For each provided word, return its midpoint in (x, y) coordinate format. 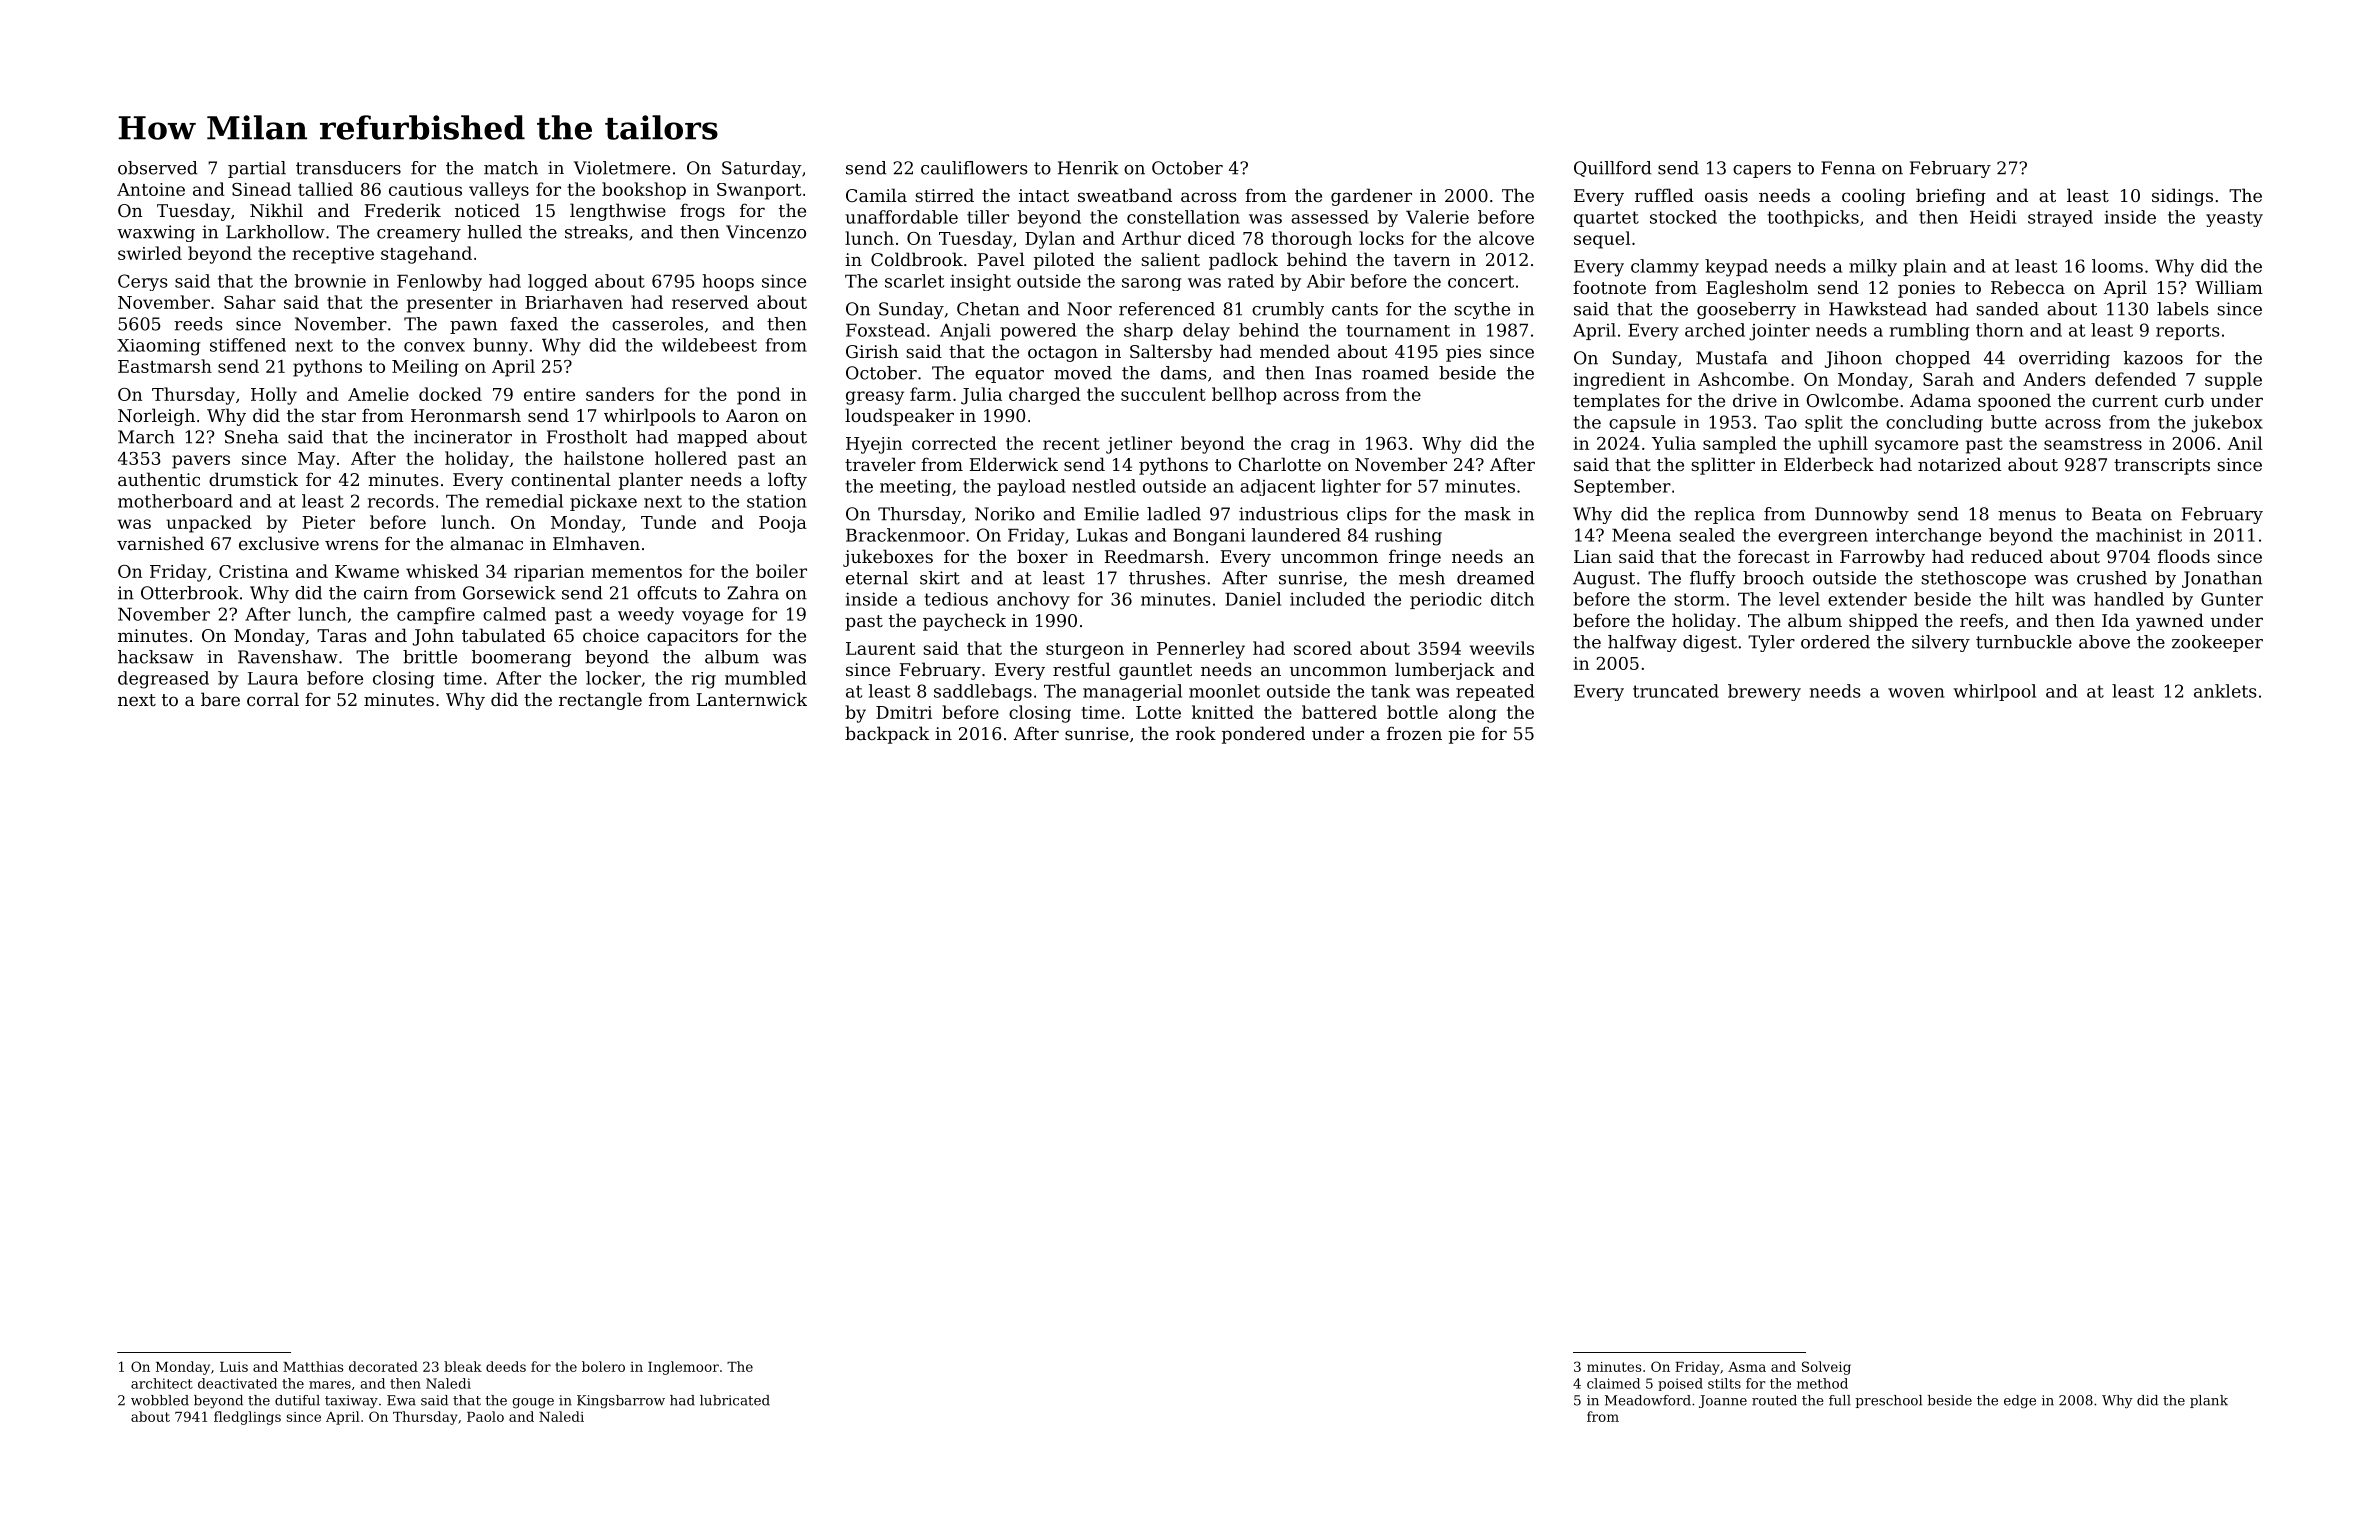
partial (257, 169)
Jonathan (2222, 579)
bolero (603, 1366)
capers (1762, 171)
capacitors (692, 637)
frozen (1414, 733)
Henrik (1088, 168)
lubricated (735, 1400)
